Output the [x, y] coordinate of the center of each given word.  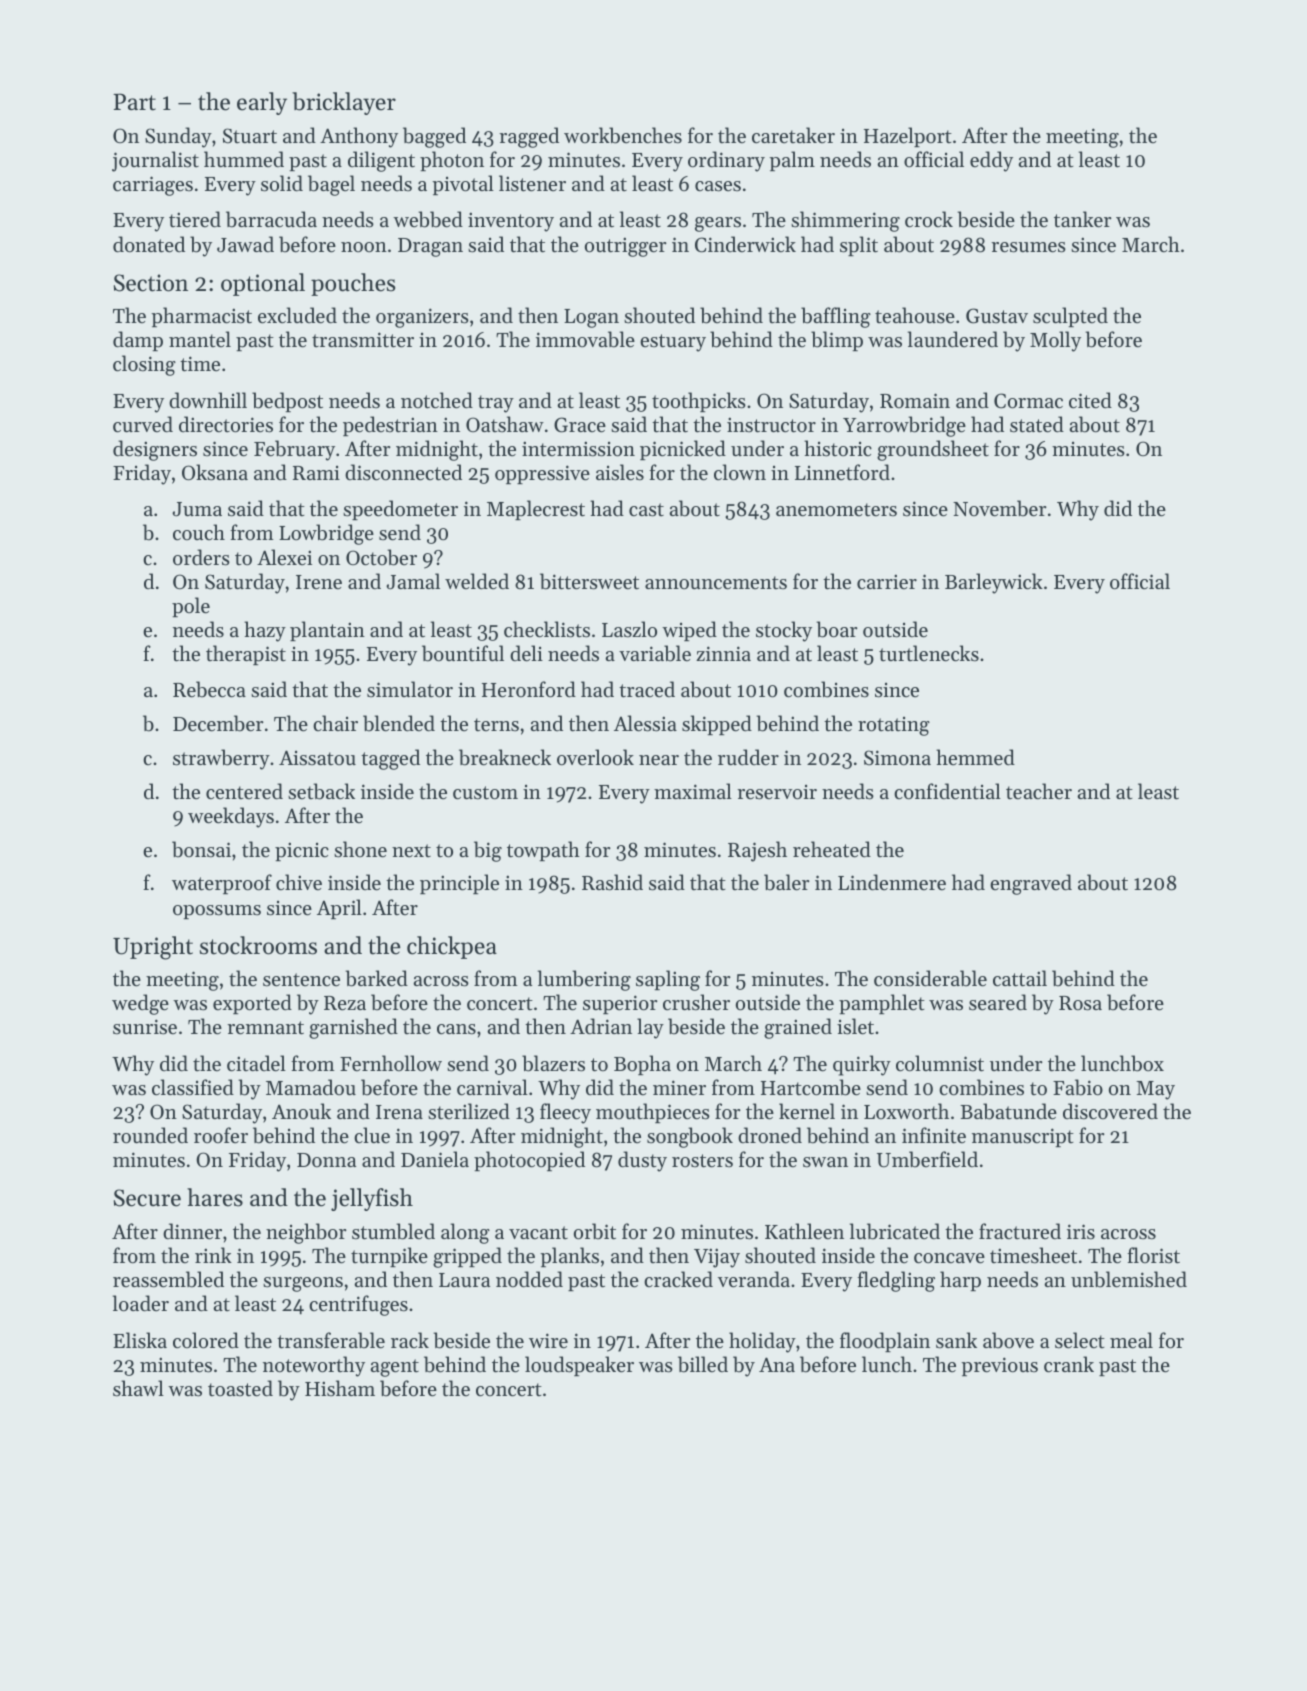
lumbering [584, 980]
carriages [153, 186]
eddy [991, 161]
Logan [591, 318]
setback [321, 791]
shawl [138, 1388]
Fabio [1078, 1087]
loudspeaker [579, 1366]
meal [1131, 1340]
